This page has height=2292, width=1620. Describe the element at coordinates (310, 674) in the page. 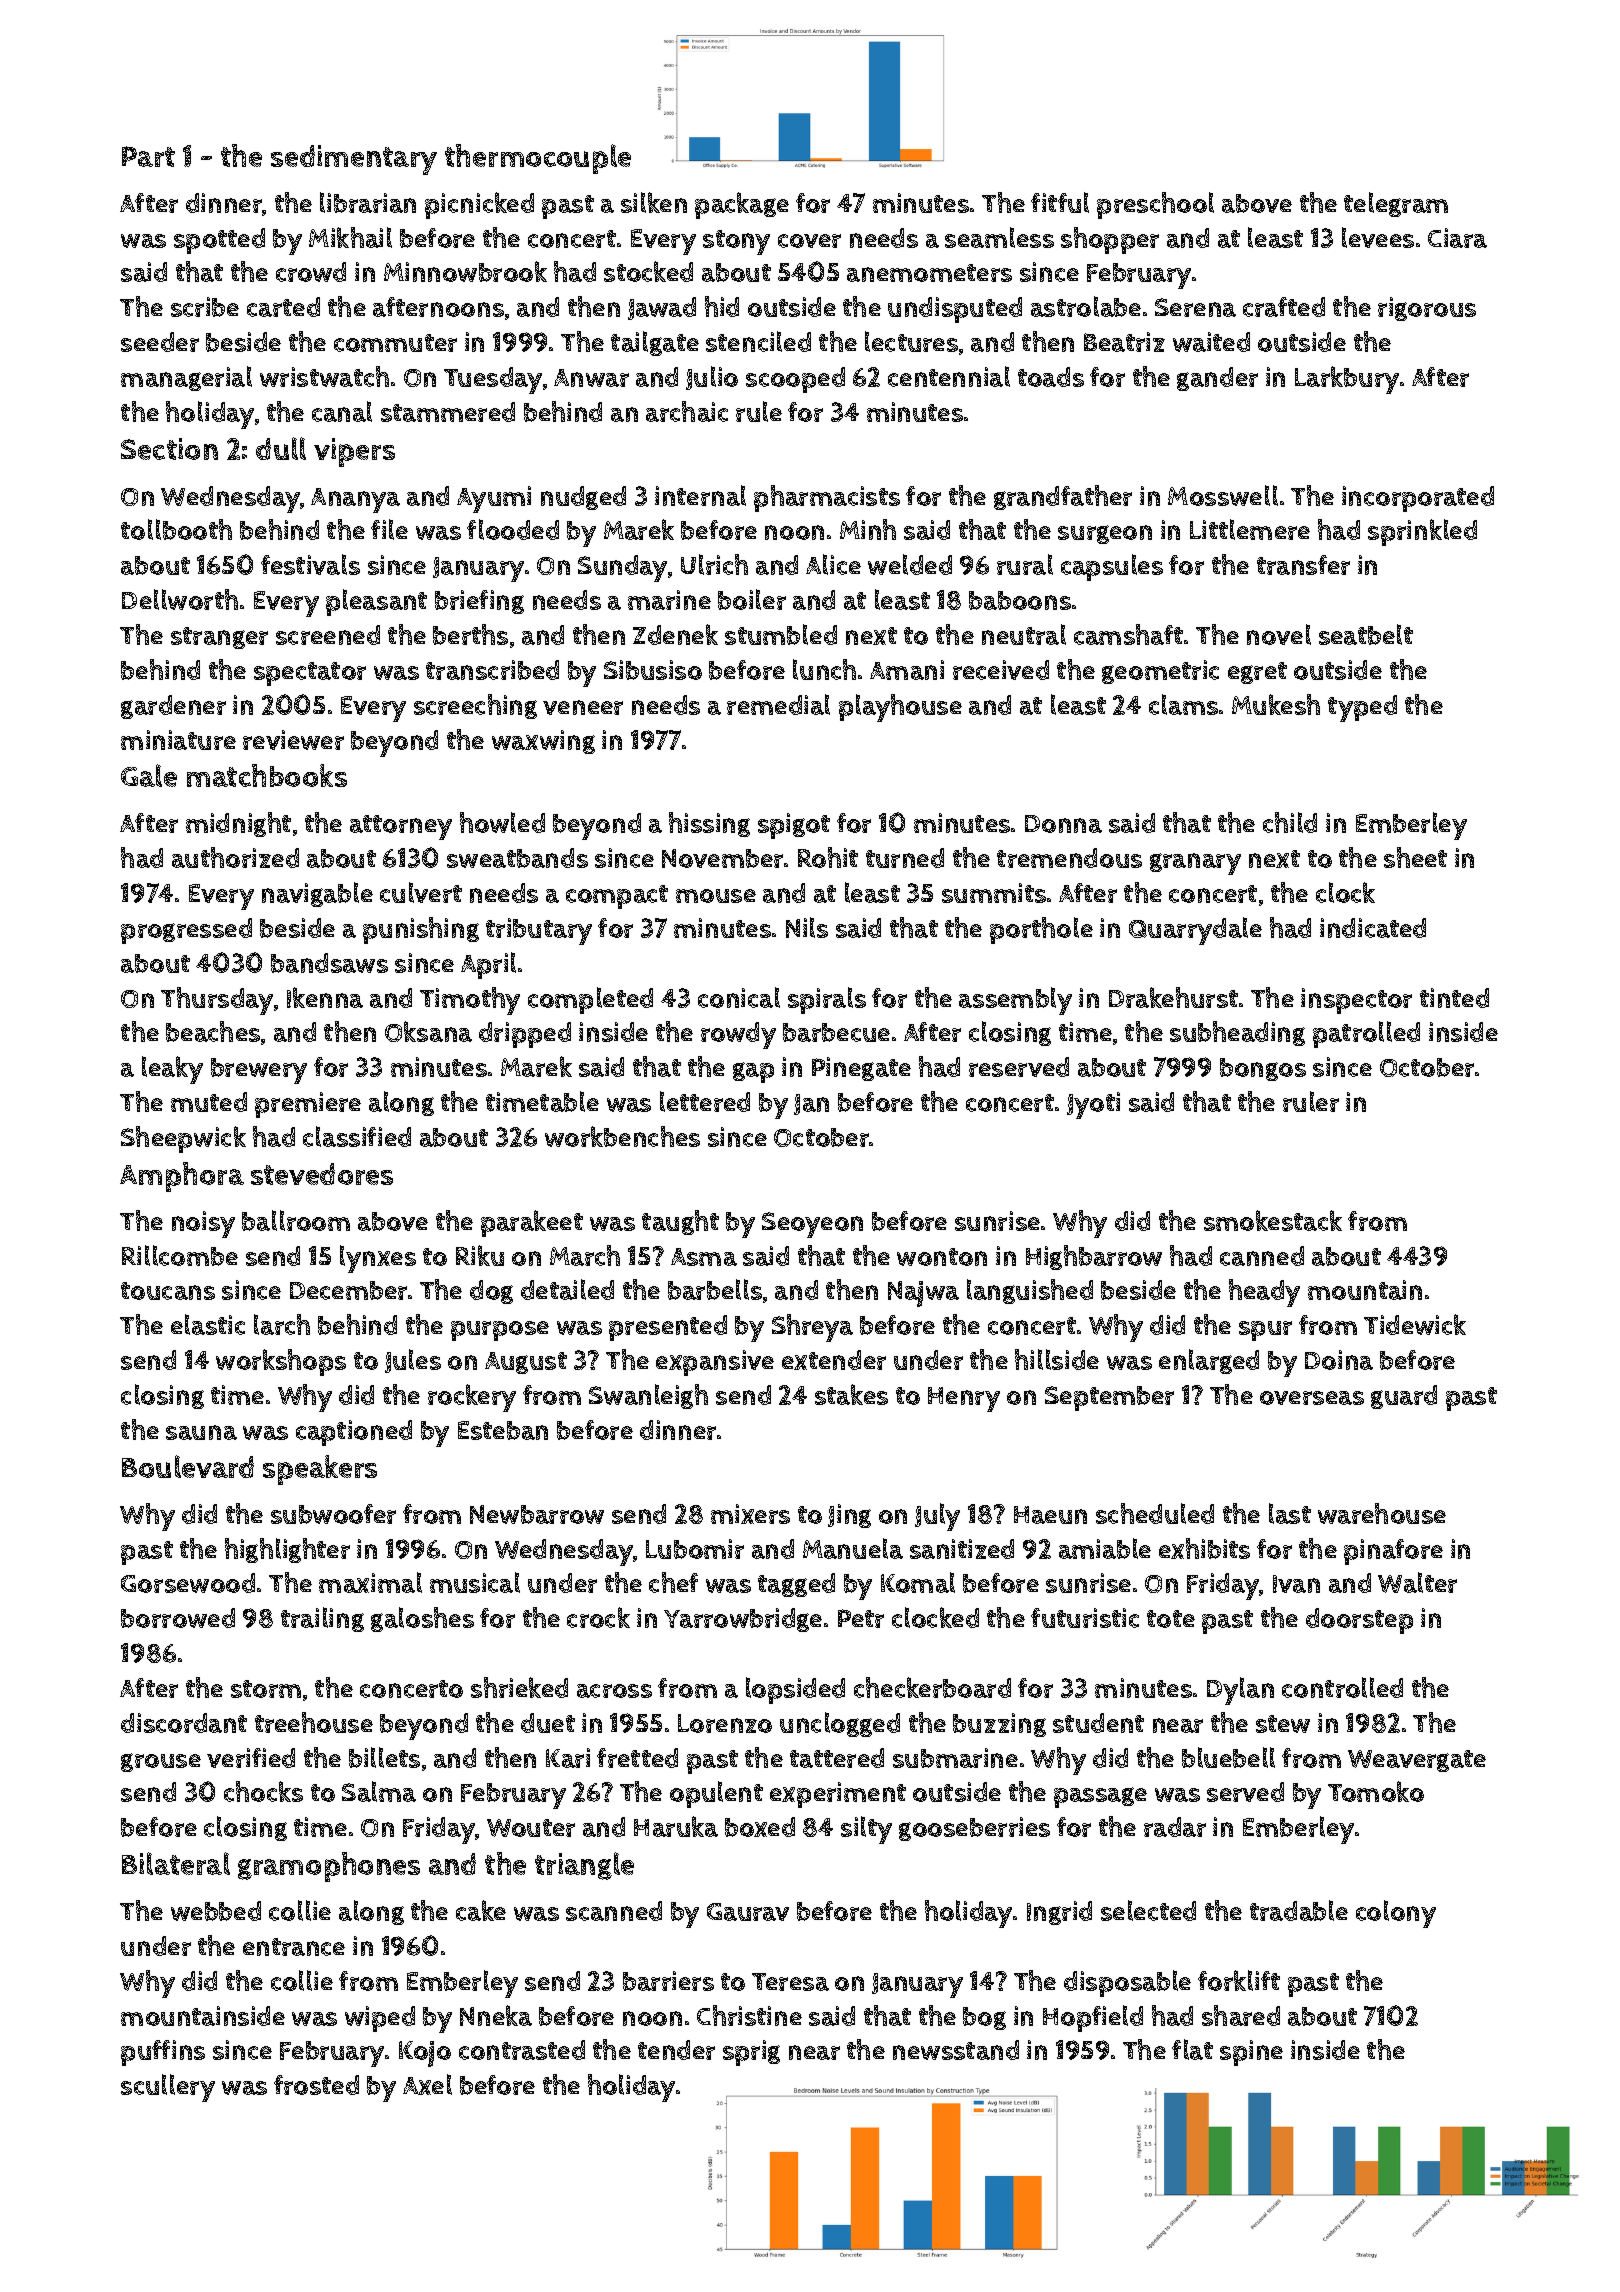

I see `spectator` at that location.
